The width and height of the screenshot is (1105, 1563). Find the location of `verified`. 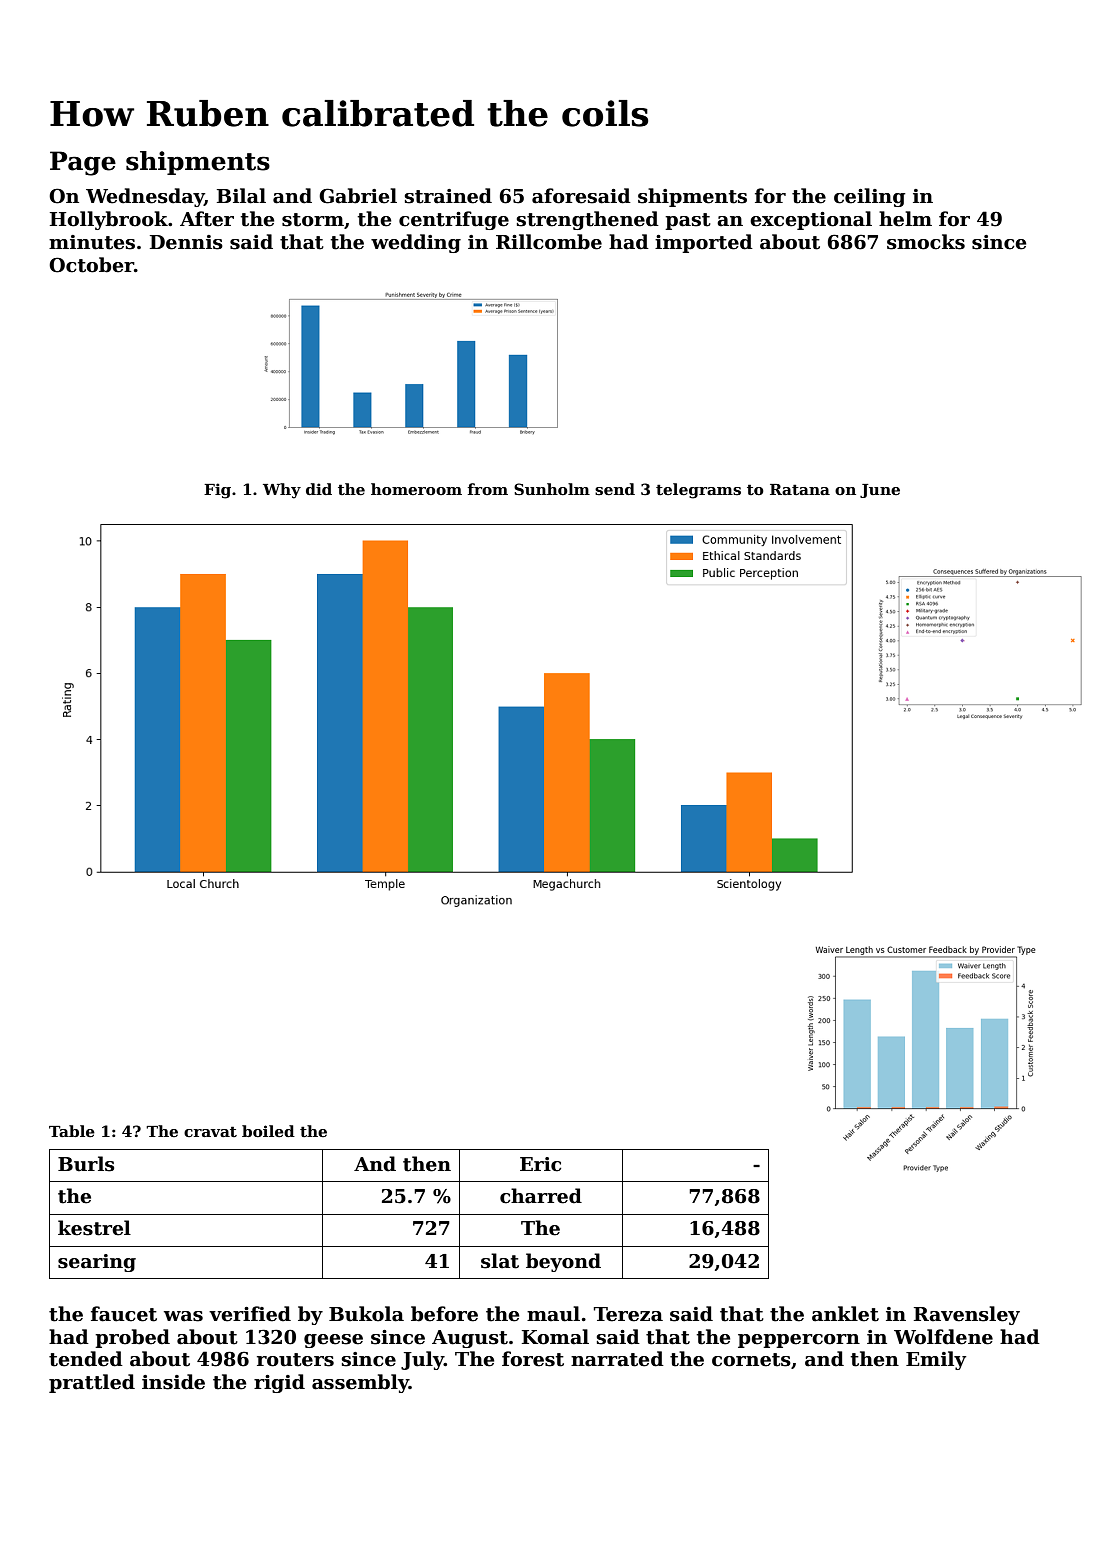

verified is located at coordinates (250, 1314).
